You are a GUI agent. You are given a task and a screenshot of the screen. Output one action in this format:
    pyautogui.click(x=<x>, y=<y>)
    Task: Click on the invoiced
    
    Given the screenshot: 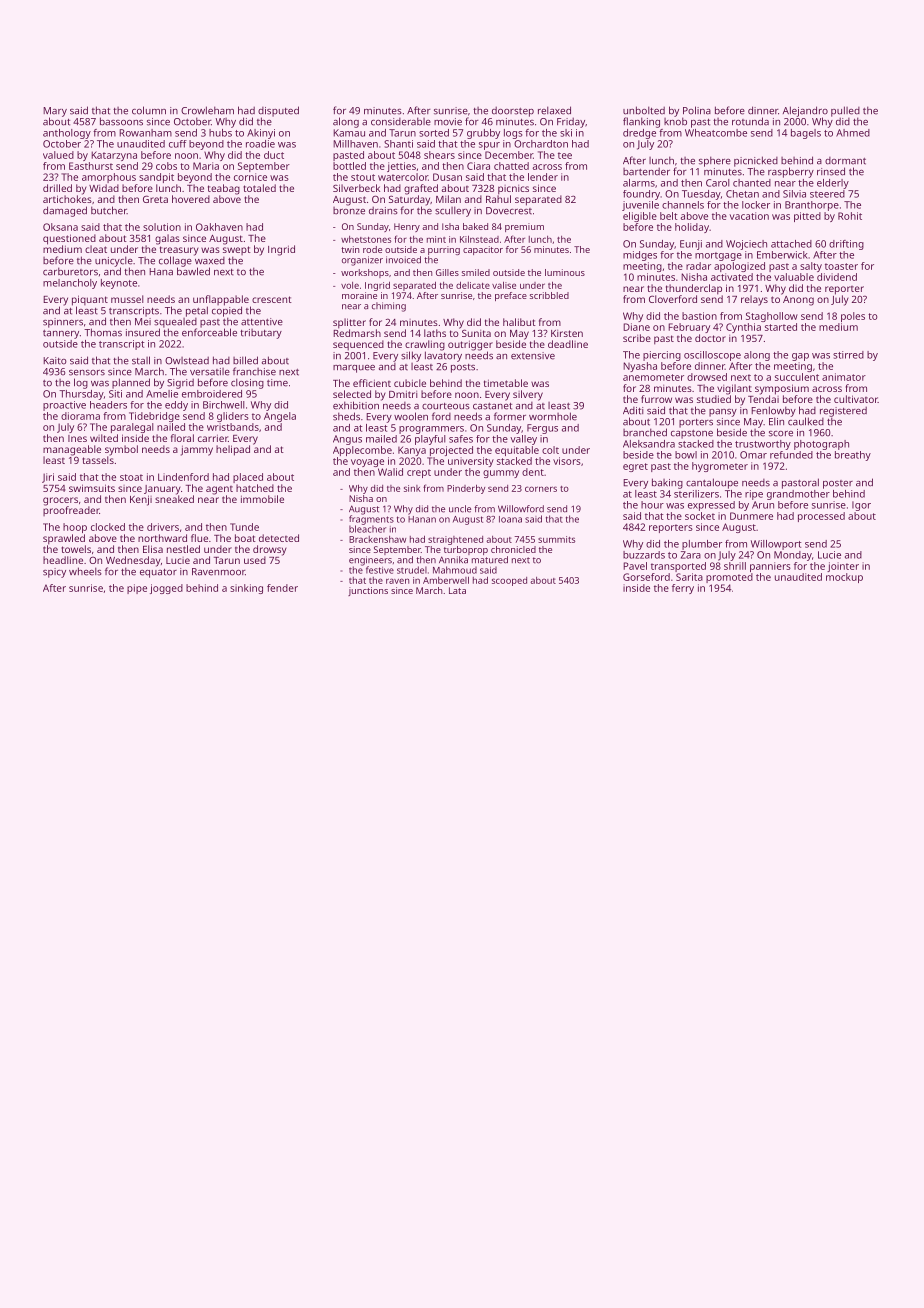 What is the action you would take?
    pyautogui.click(x=403, y=260)
